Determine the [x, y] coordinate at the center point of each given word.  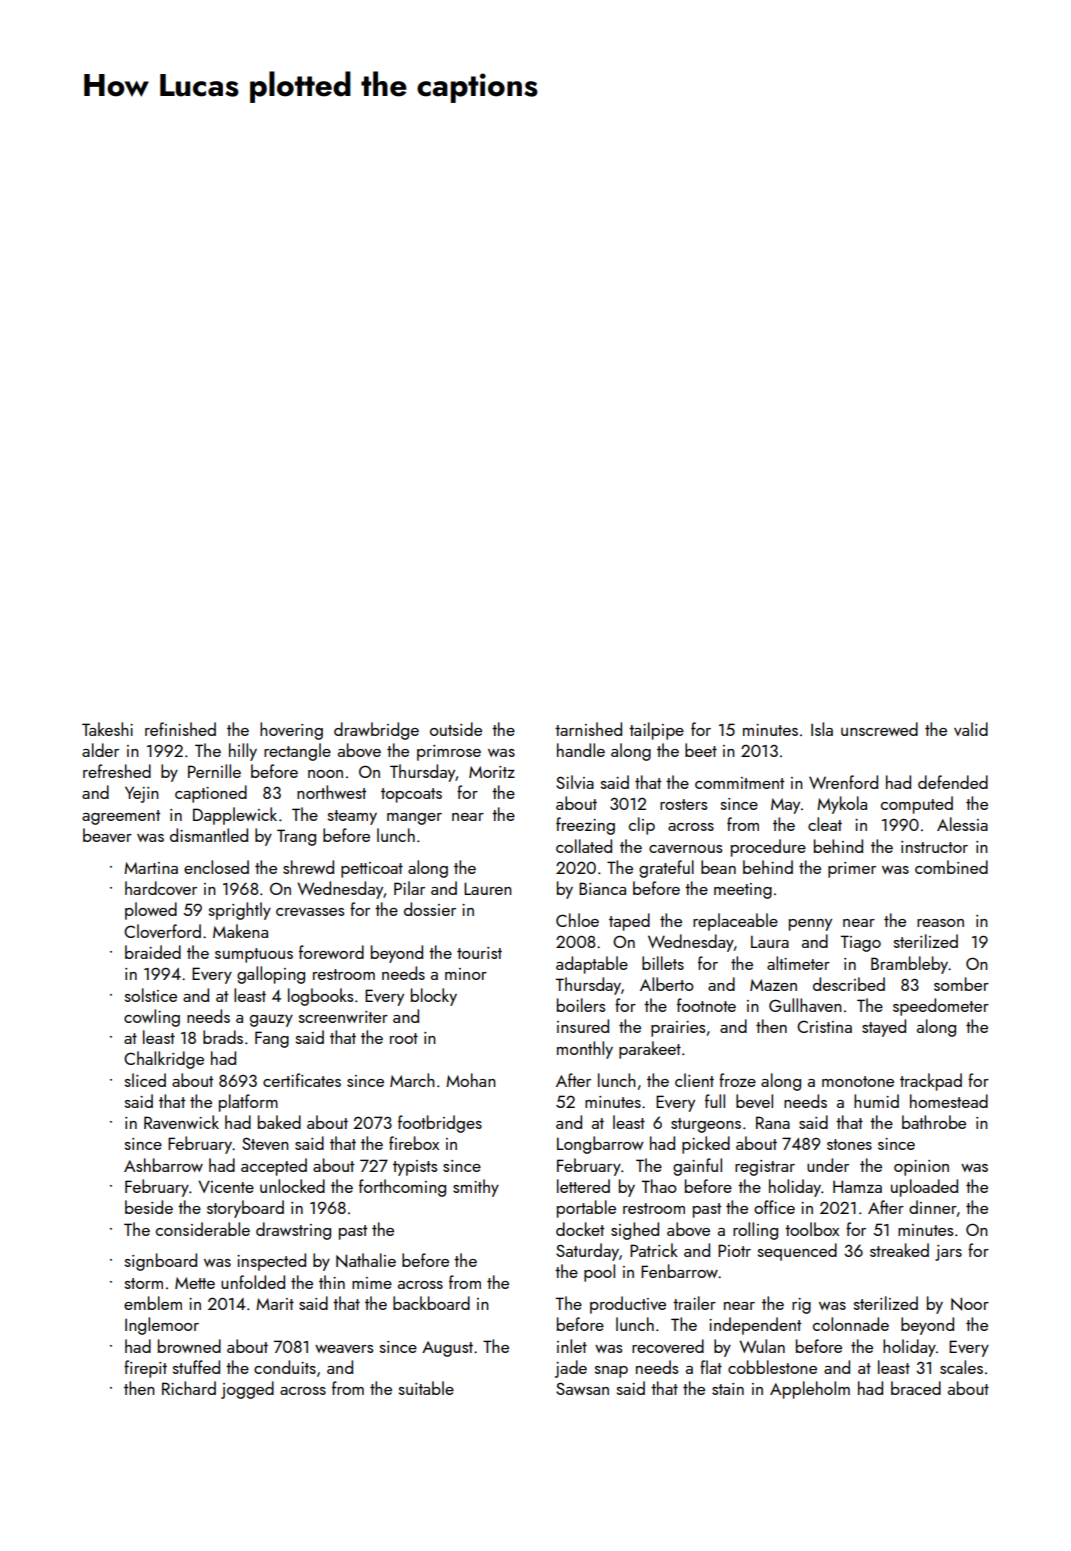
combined [951, 867]
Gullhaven [805, 1005]
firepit [145, 1369]
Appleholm [810, 1390]
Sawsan [582, 1388]
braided [153, 952]
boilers [581, 1005]
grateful [666, 869]
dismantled [209, 835]
